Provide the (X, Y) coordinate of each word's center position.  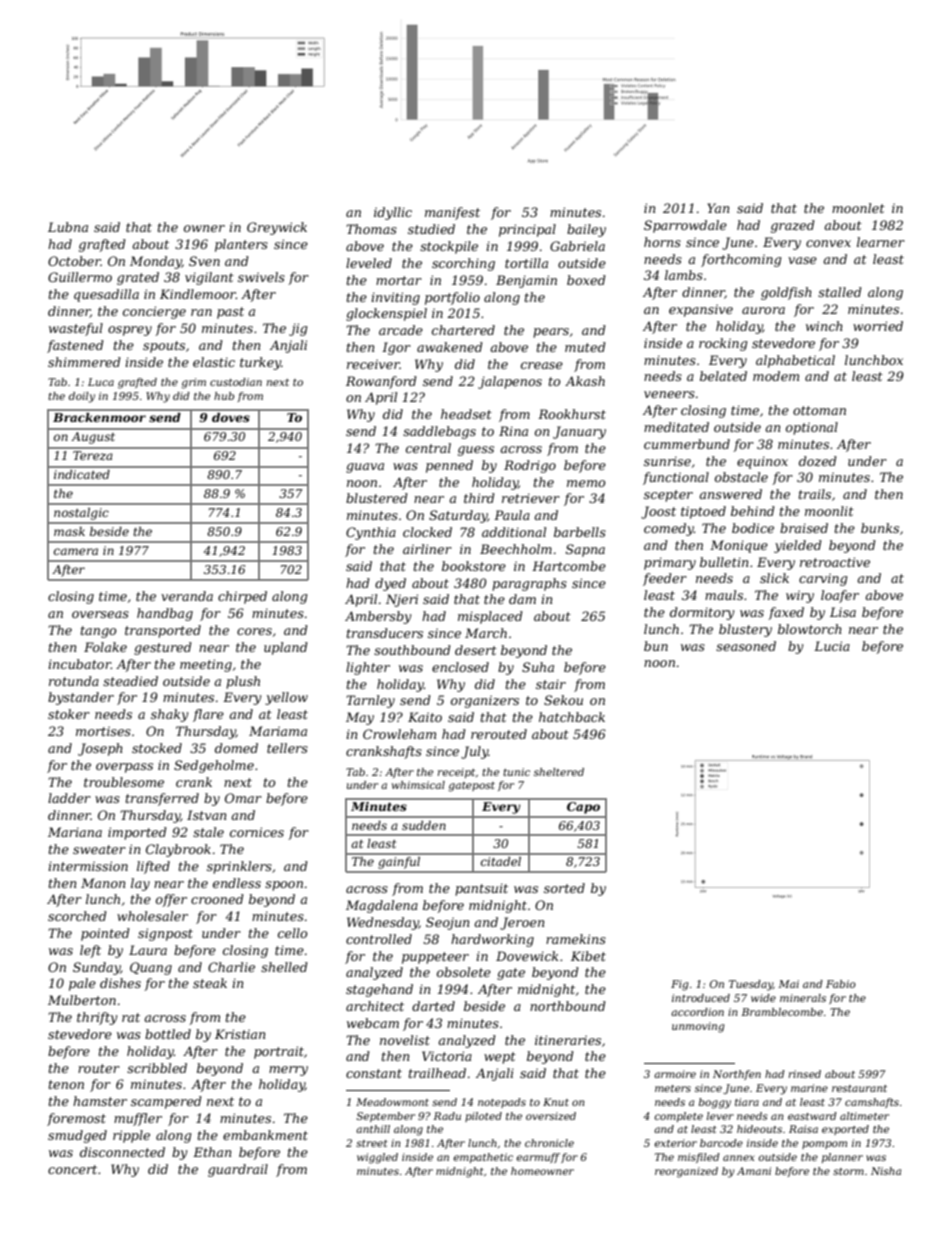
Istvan (206, 815)
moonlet (858, 208)
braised (804, 528)
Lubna (68, 227)
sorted (564, 888)
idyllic (393, 213)
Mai (788, 984)
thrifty (97, 1018)
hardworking (492, 940)
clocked (427, 532)
